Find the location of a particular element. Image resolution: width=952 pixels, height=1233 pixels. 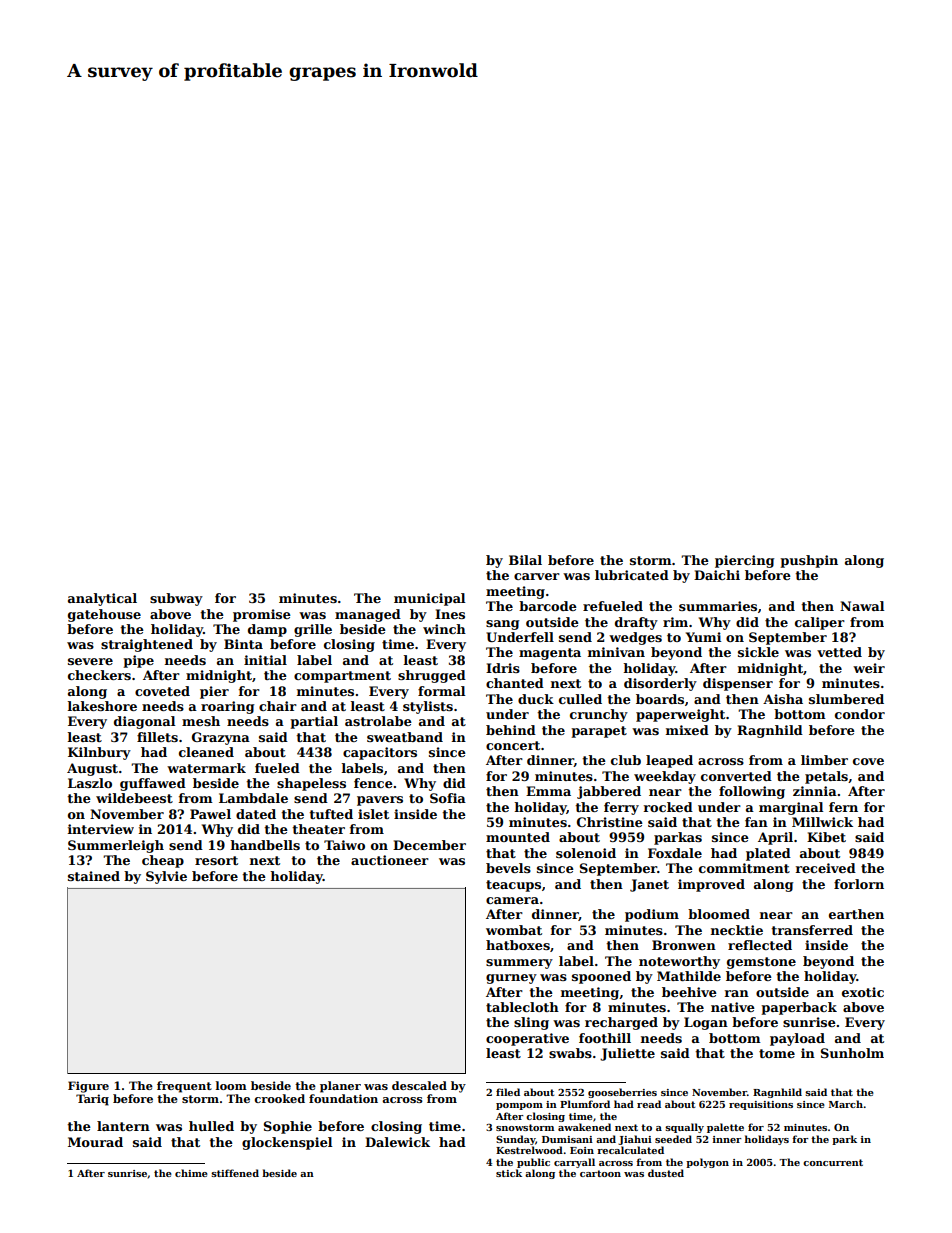

Figure is located at coordinates (88, 1087).
